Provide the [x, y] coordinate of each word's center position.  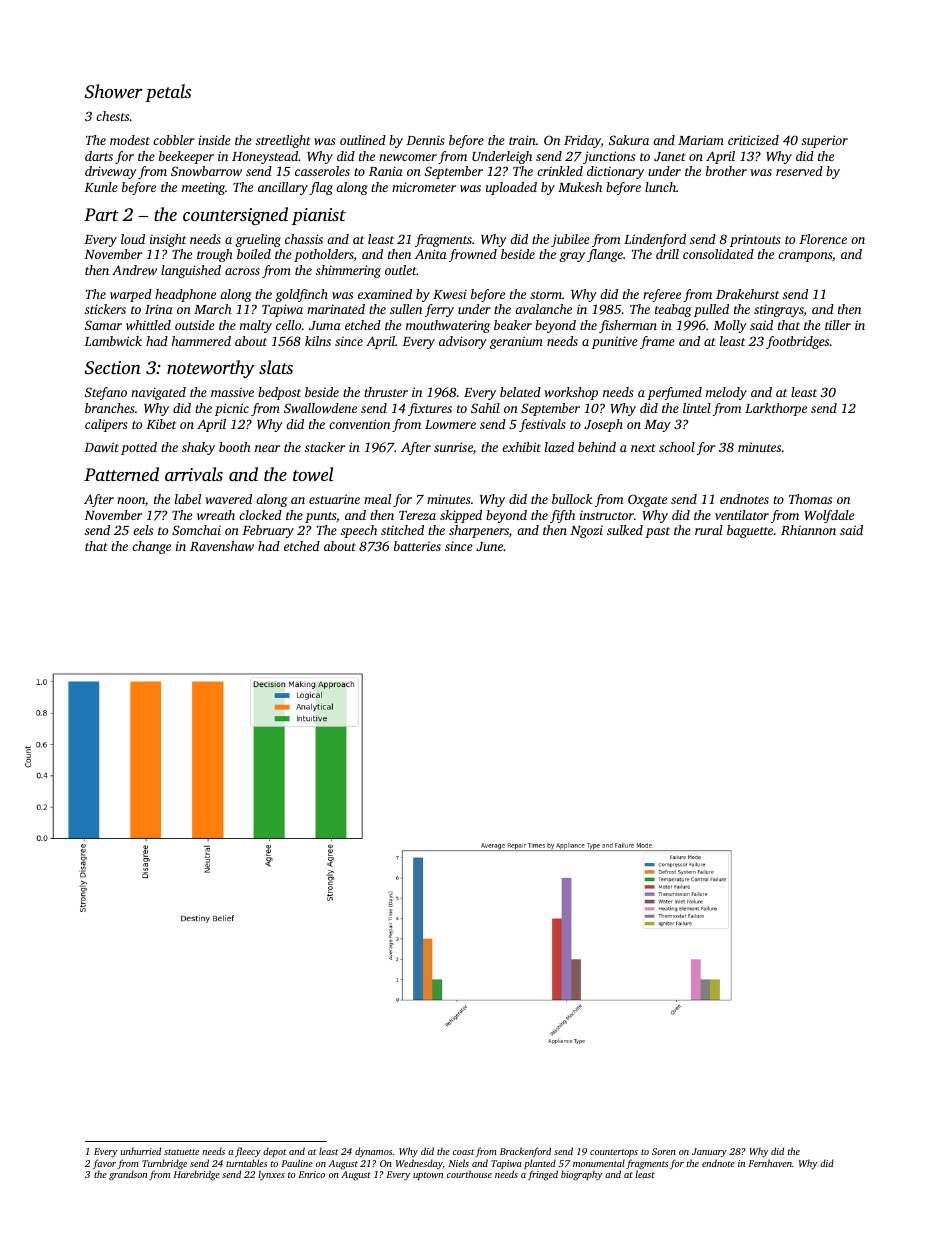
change [151, 547]
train [522, 140]
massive [232, 392]
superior [825, 141]
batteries [417, 546]
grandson [128, 1175]
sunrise [453, 447]
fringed [543, 1175]
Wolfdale [829, 516]
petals [168, 93]
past [657, 532]
